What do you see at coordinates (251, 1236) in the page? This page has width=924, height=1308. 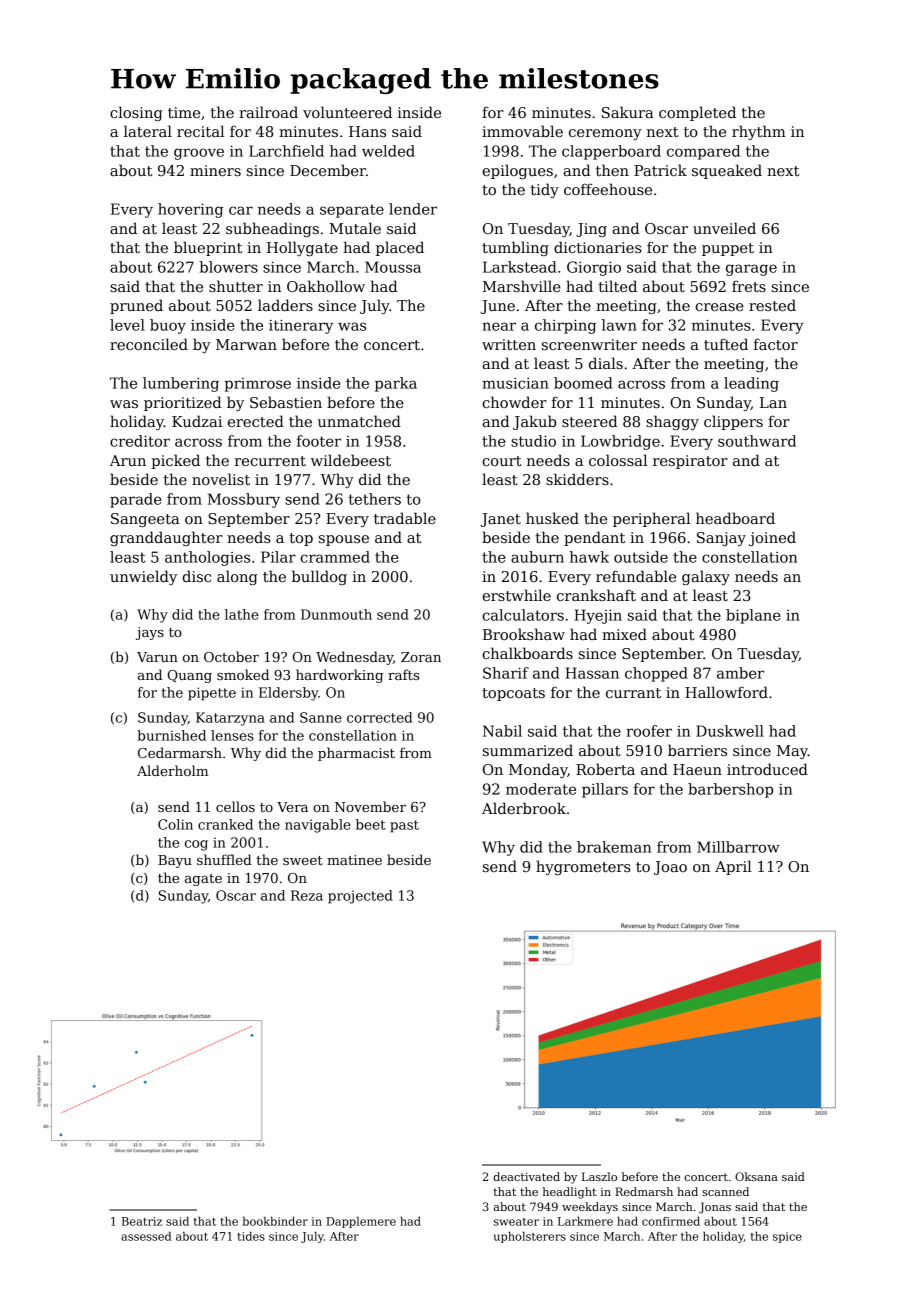 I see `tides` at bounding box center [251, 1236].
